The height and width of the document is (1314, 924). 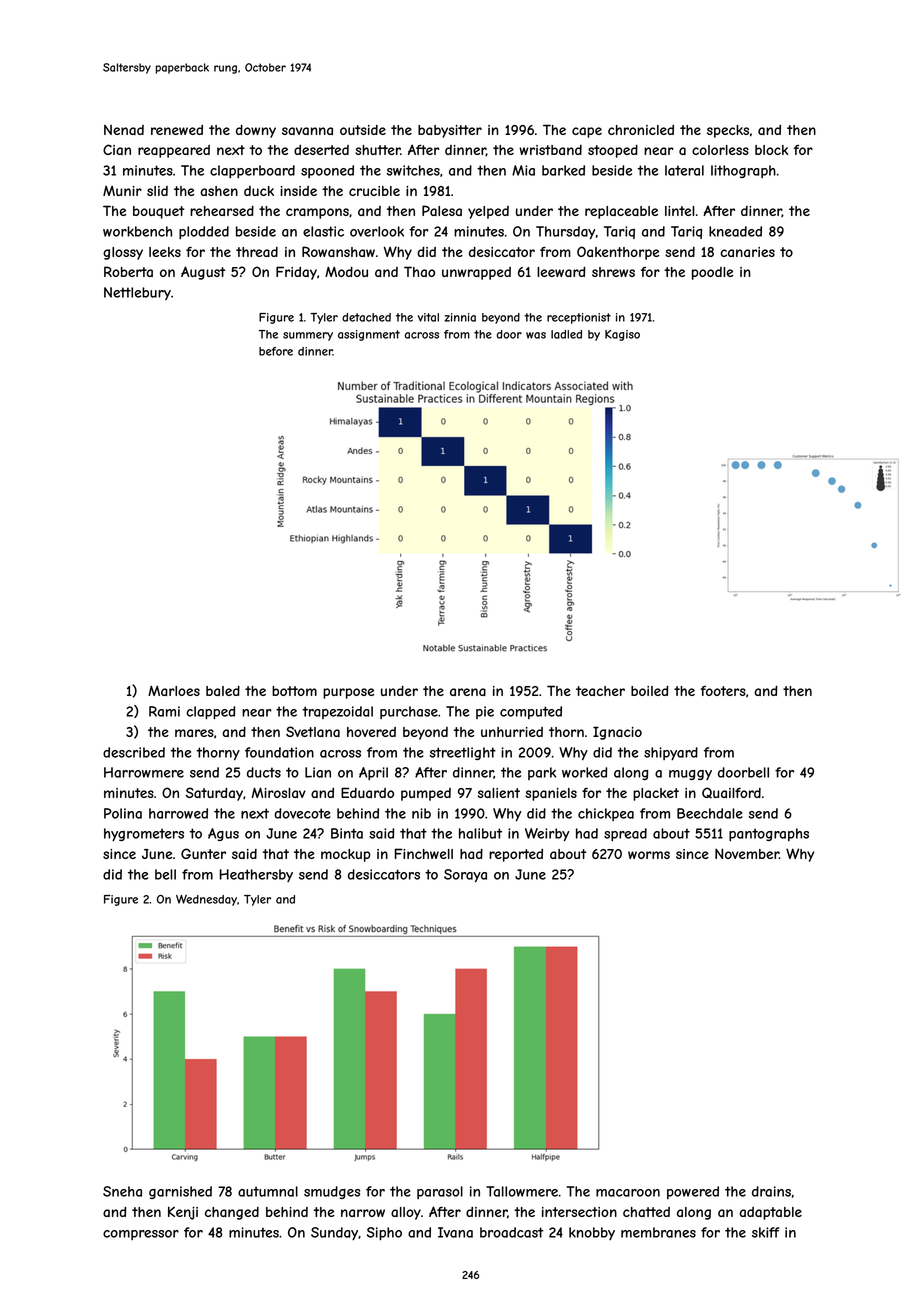 What do you see at coordinates (137, 293) in the document?
I see `Nettlebury` at bounding box center [137, 293].
